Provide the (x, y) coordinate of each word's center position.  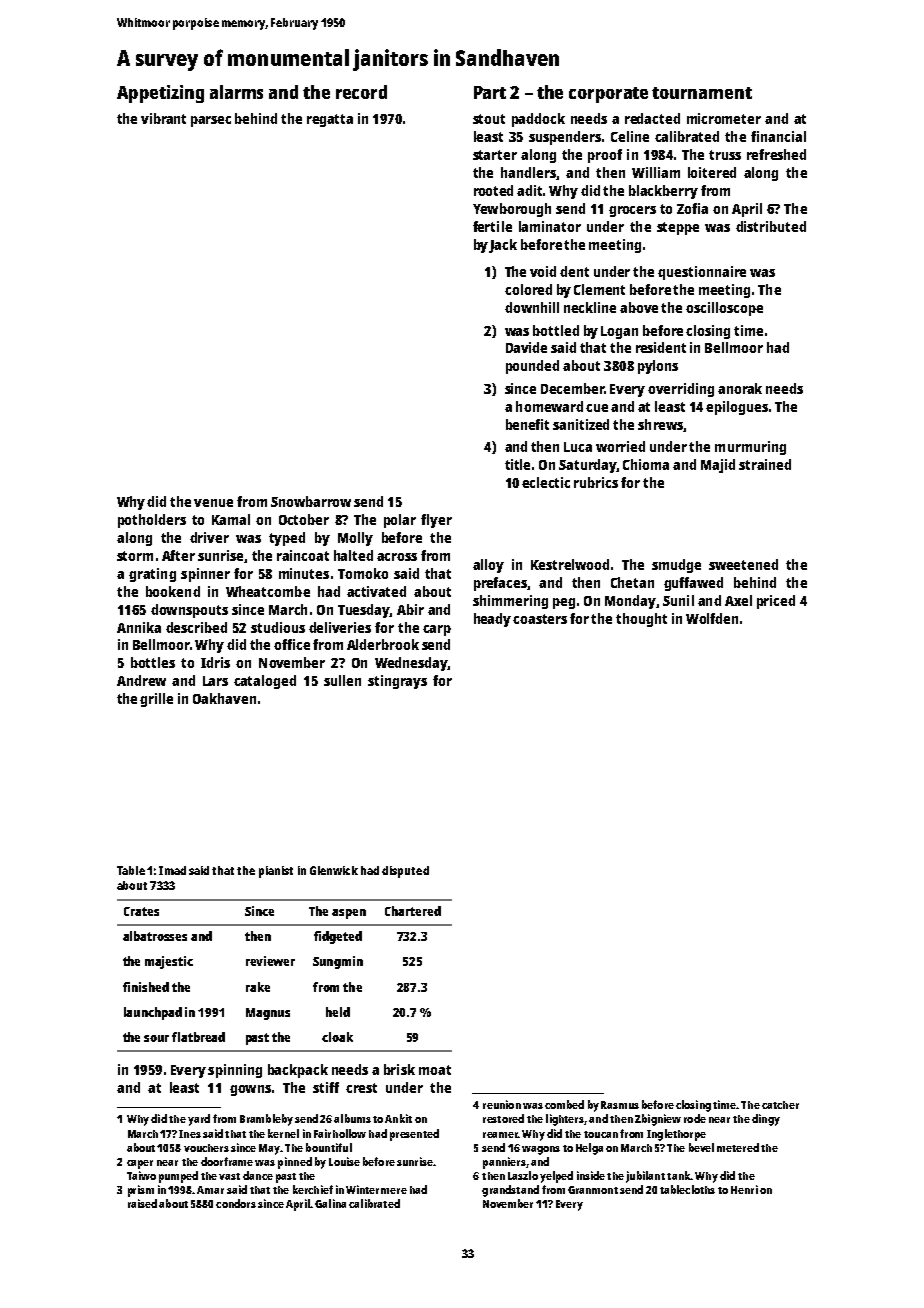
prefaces (500, 584)
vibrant (163, 118)
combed (564, 1104)
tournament (702, 93)
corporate (608, 95)
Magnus (268, 1014)
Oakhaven (224, 698)
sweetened (743, 564)
